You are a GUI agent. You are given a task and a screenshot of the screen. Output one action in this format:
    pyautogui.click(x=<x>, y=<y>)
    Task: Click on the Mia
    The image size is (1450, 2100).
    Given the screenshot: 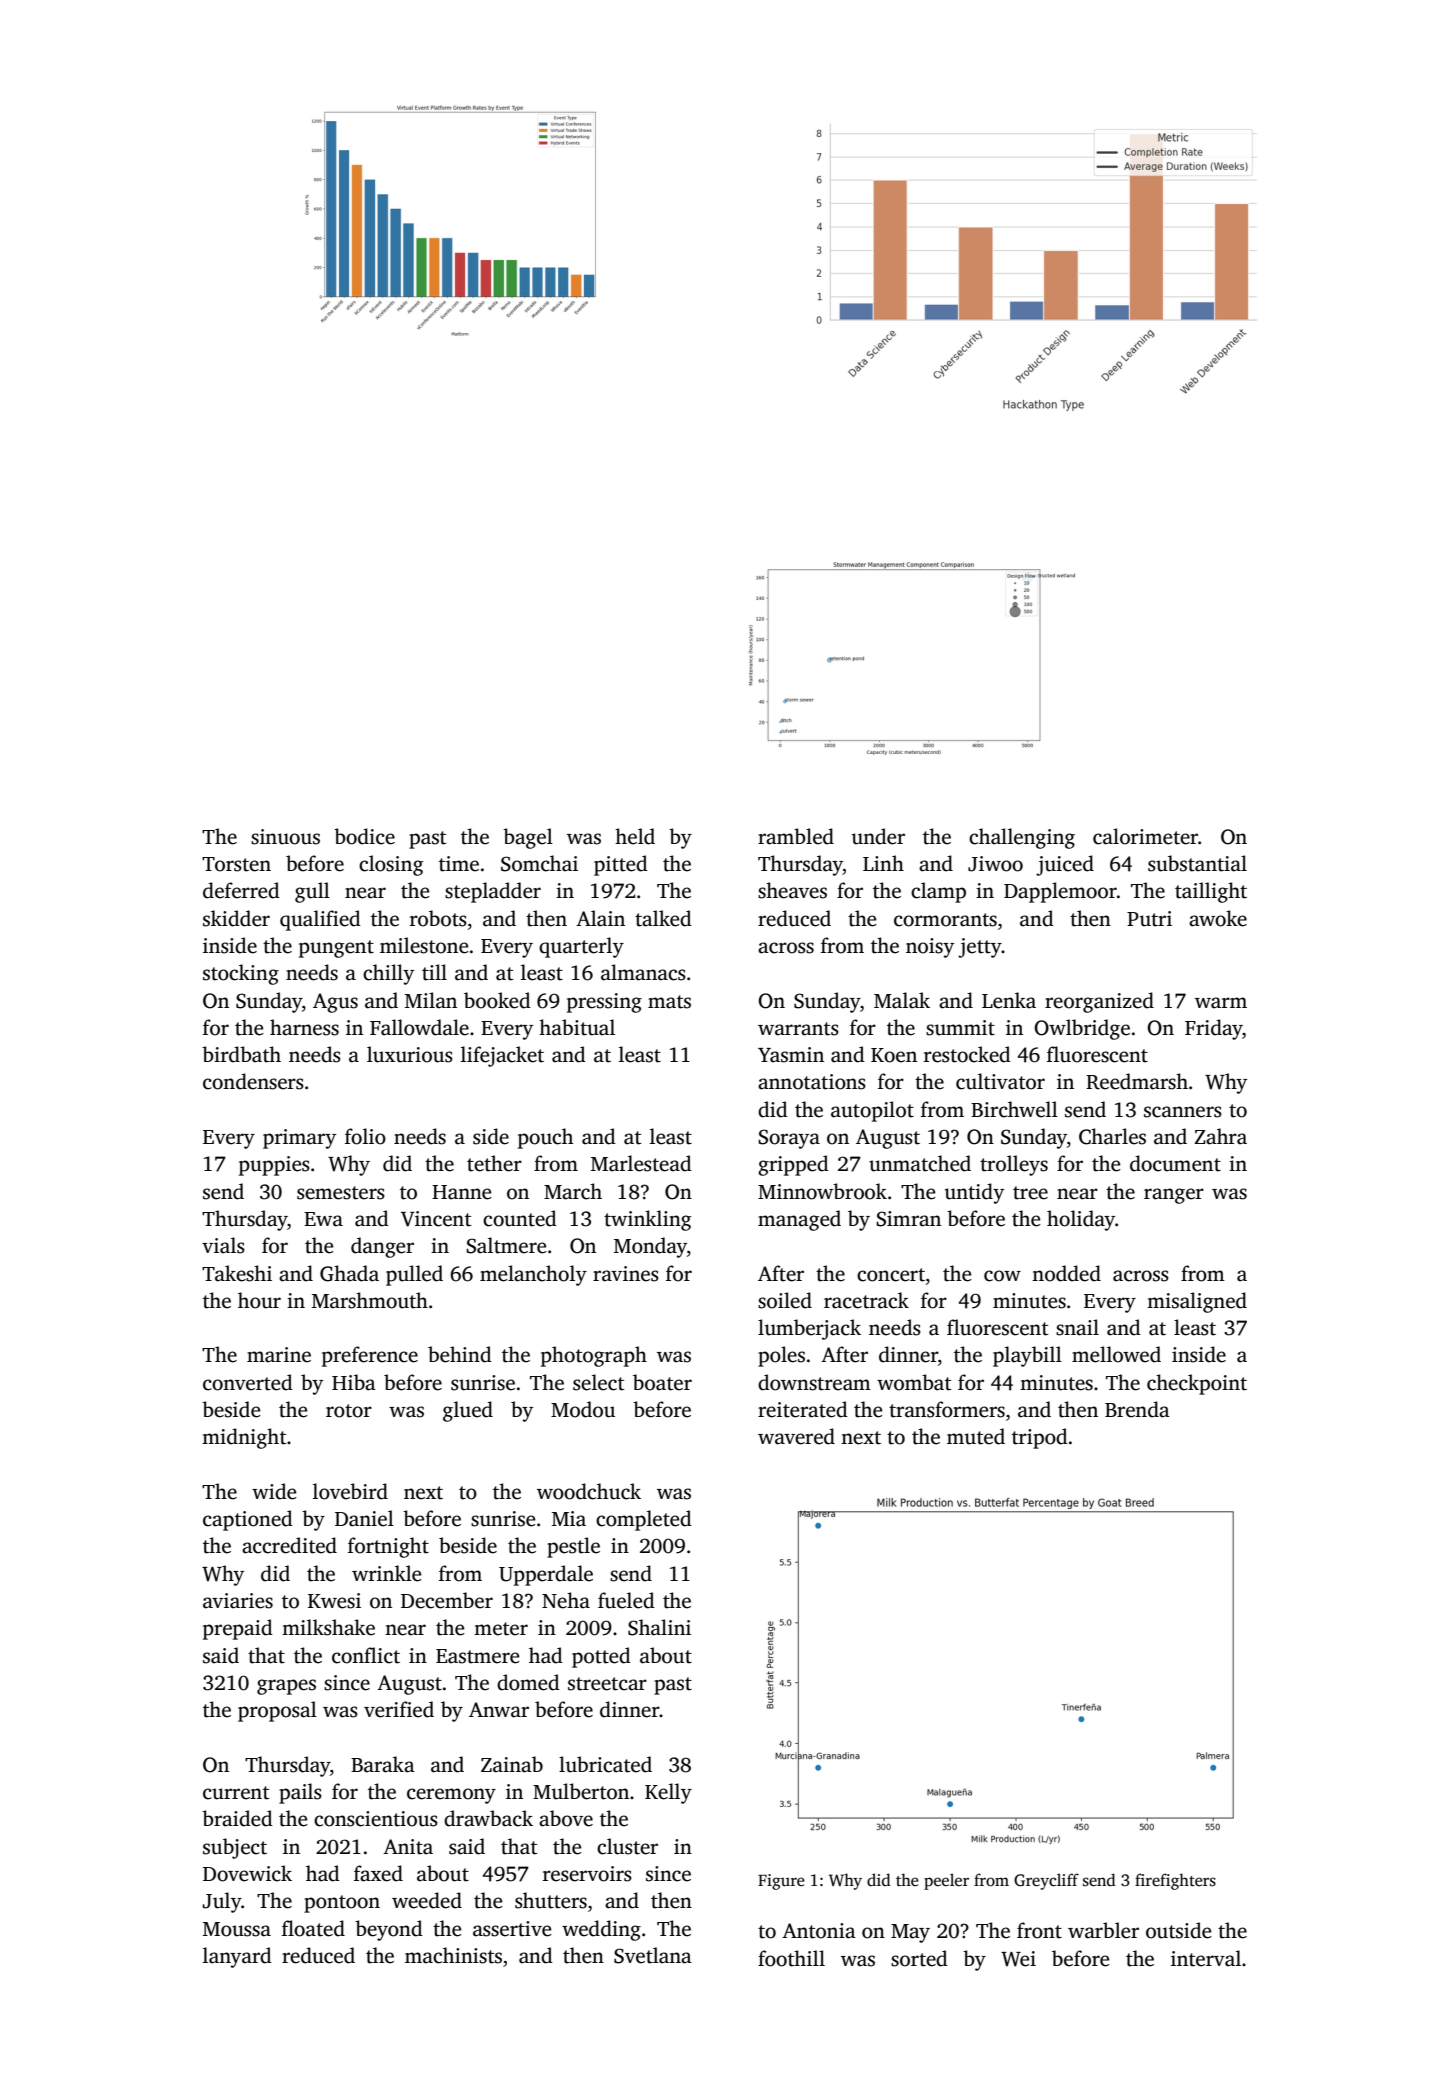 What is the action you would take?
    pyautogui.click(x=569, y=1519)
